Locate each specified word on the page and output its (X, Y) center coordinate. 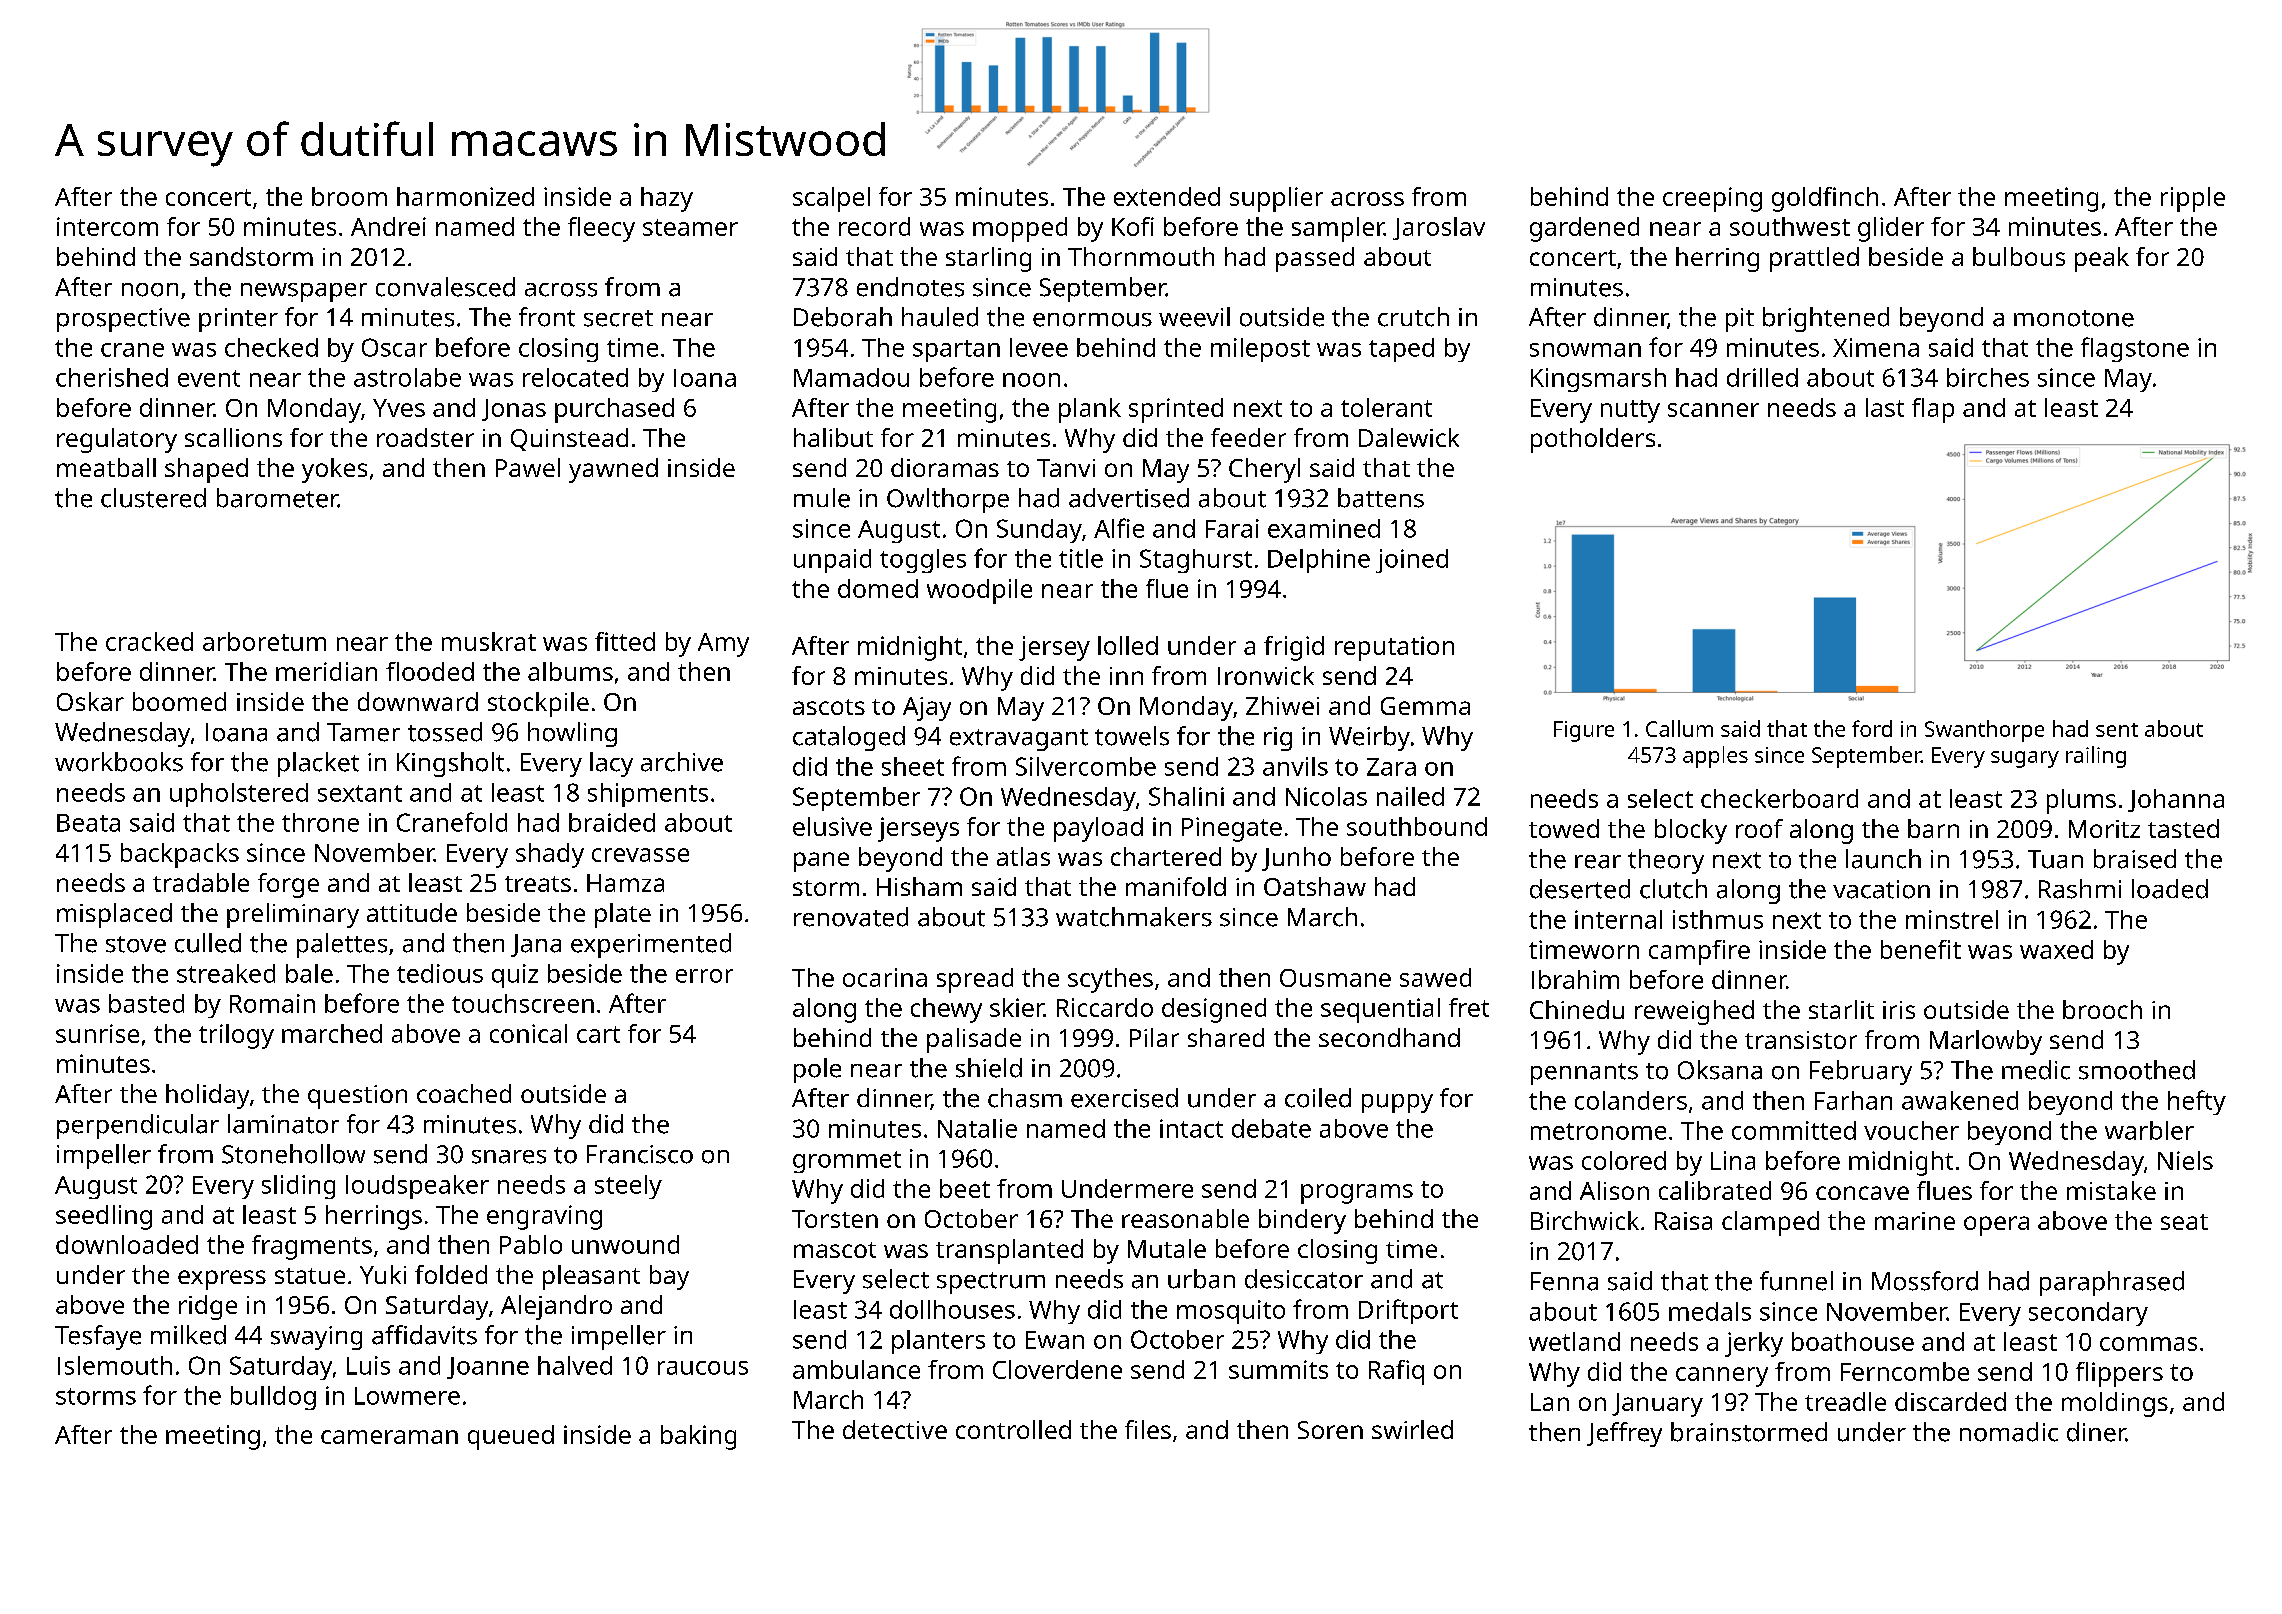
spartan (956, 351)
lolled (1128, 645)
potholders (1593, 440)
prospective (123, 320)
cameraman (389, 1437)
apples (1715, 757)
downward (418, 701)
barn (1933, 828)
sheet (913, 766)
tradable (201, 882)
